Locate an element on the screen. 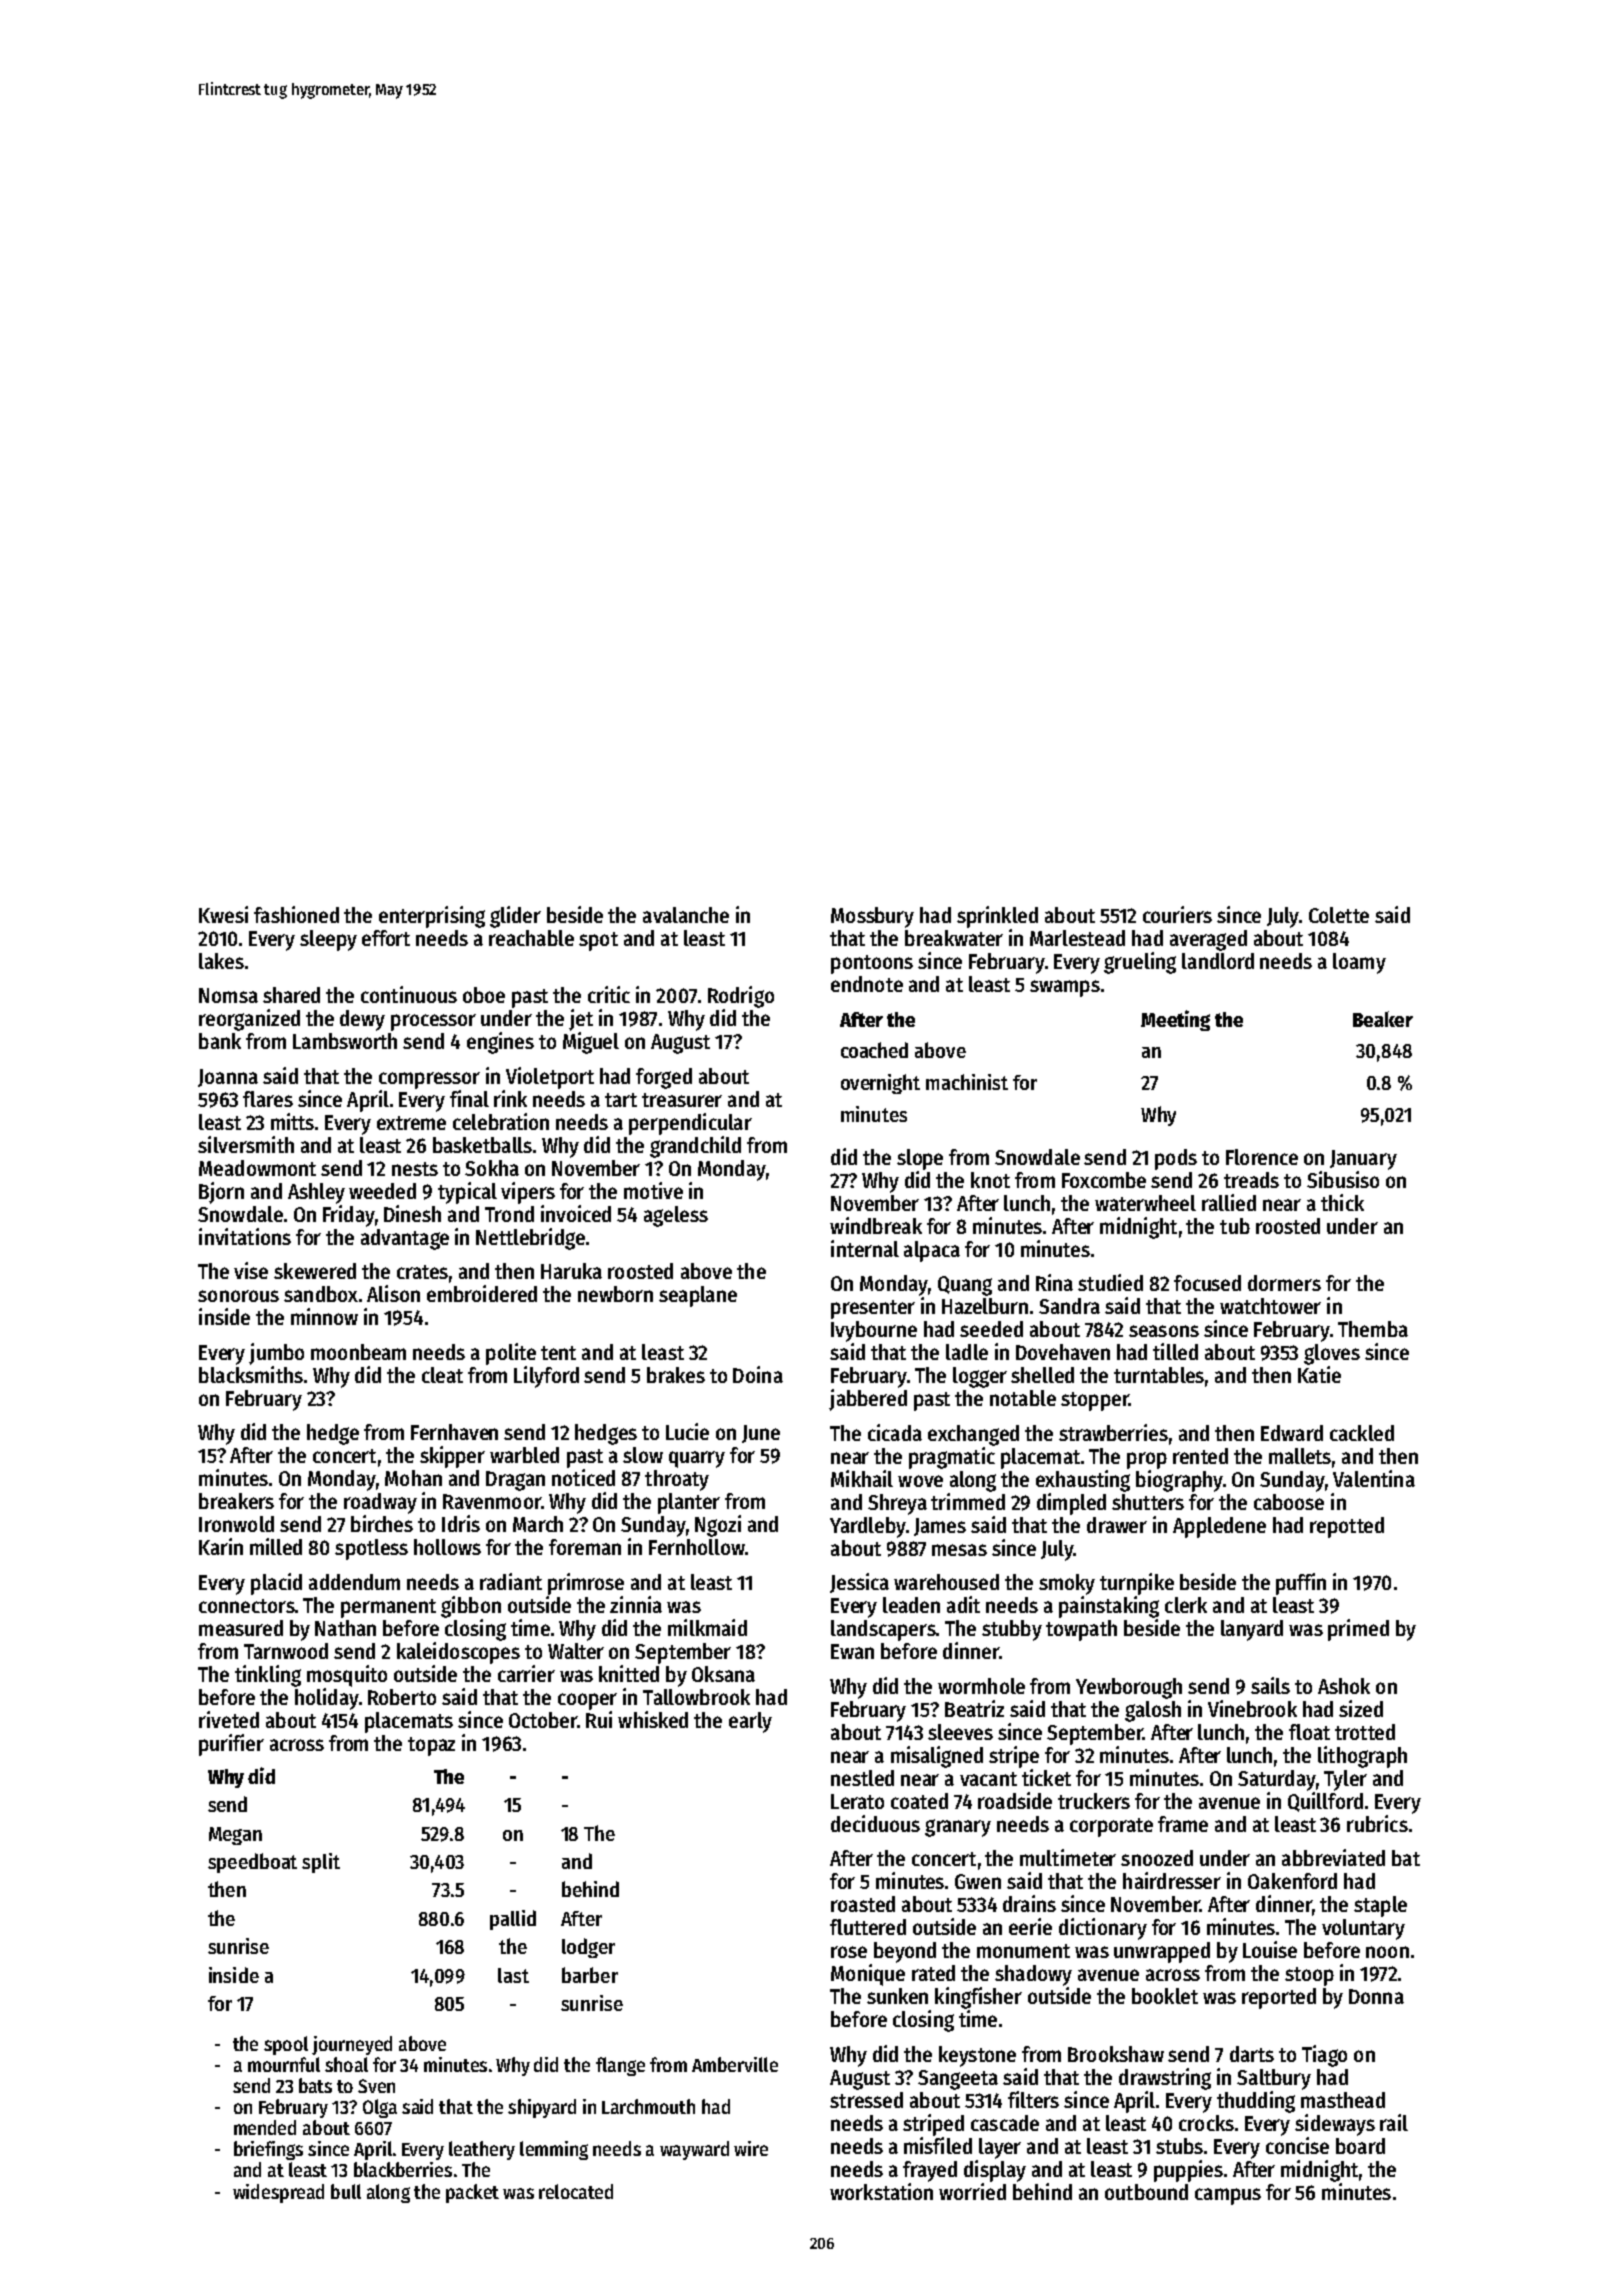 The image size is (1620, 2292). Dovehaven is located at coordinates (1063, 1352).
